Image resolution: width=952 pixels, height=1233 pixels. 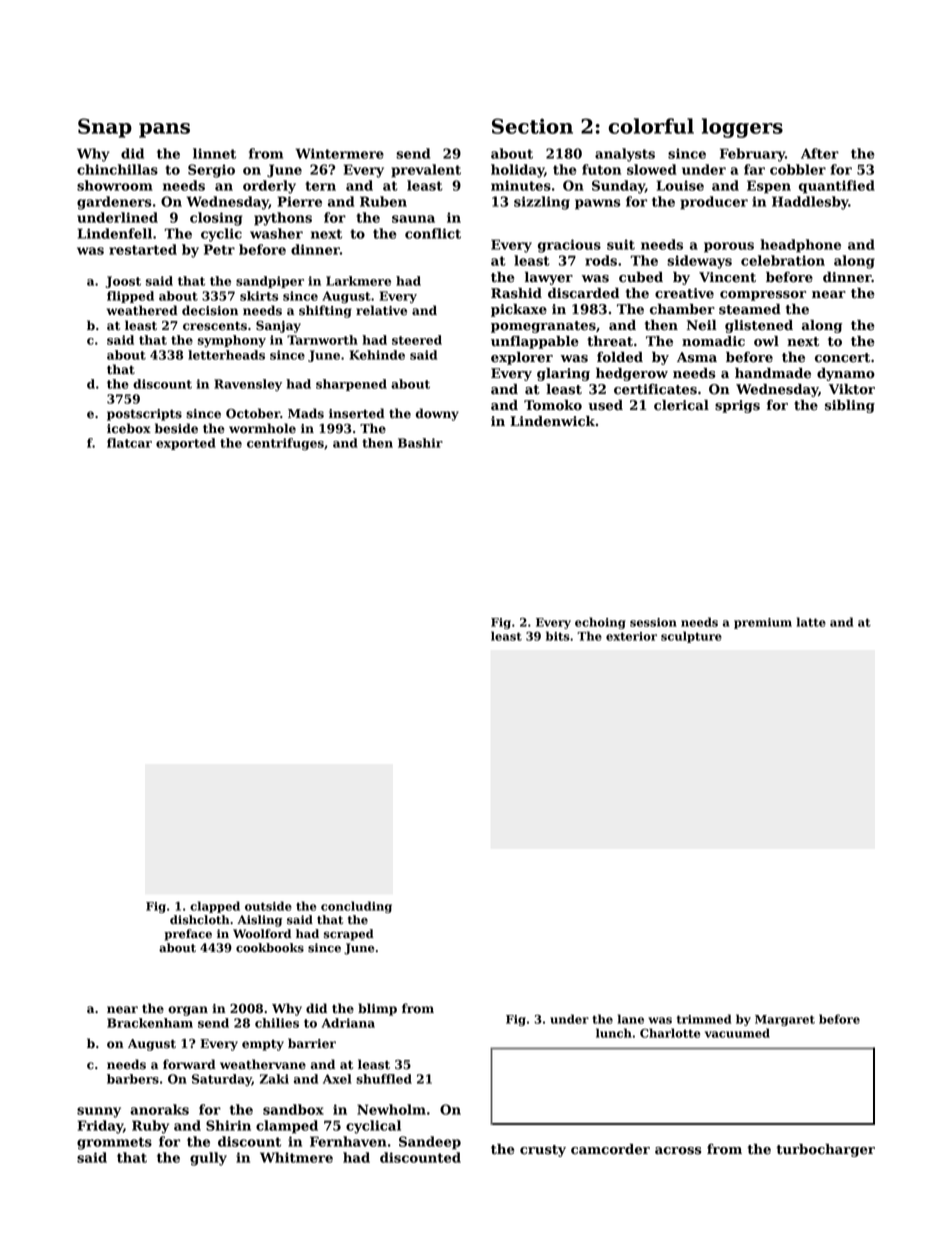 What do you see at coordinates (704, 1019) in the image?
I see `trimmed` at bounding box center [704, 1019].
